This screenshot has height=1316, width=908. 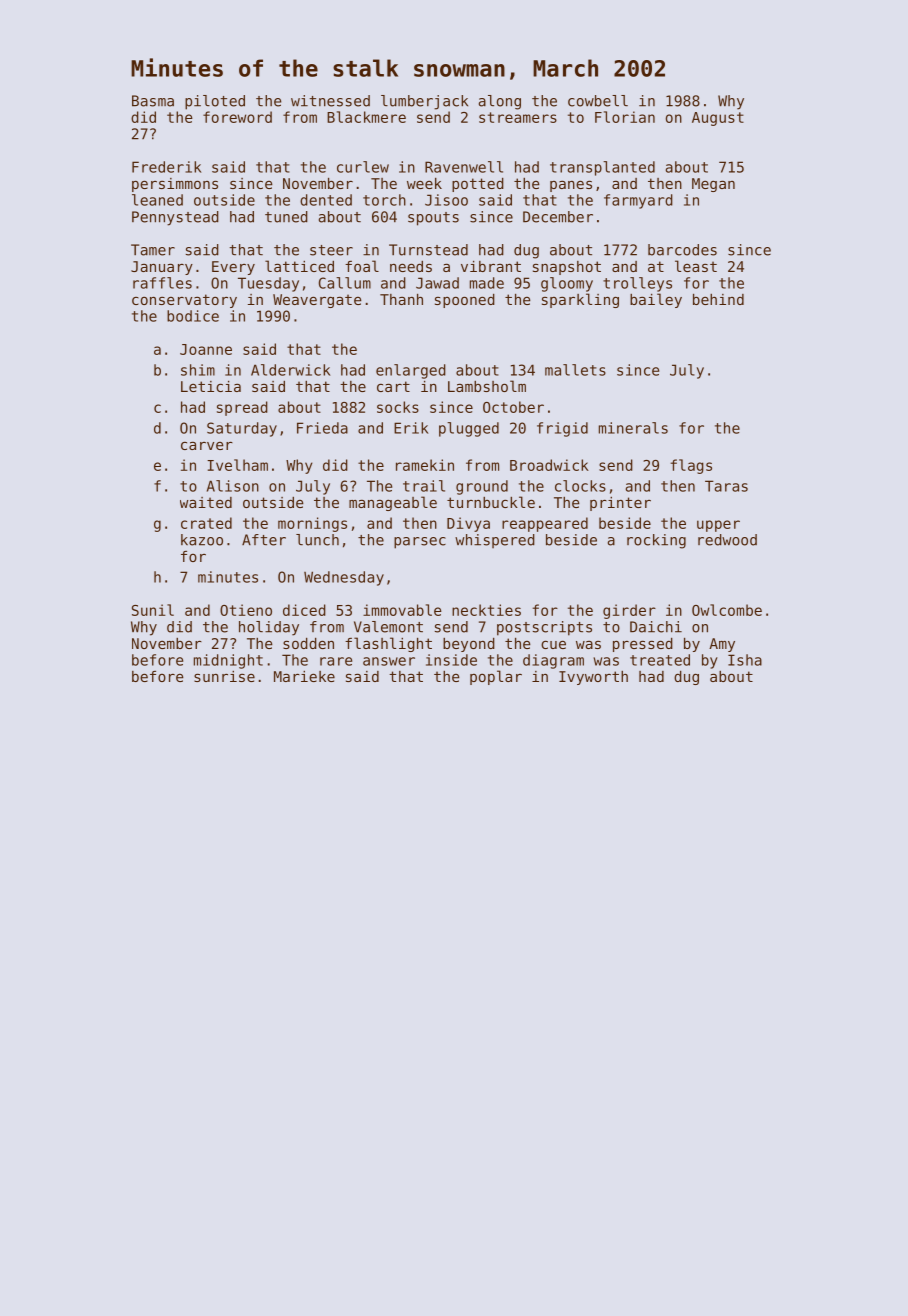 I want to click on Turnstead, so click(x=428, y=250).
